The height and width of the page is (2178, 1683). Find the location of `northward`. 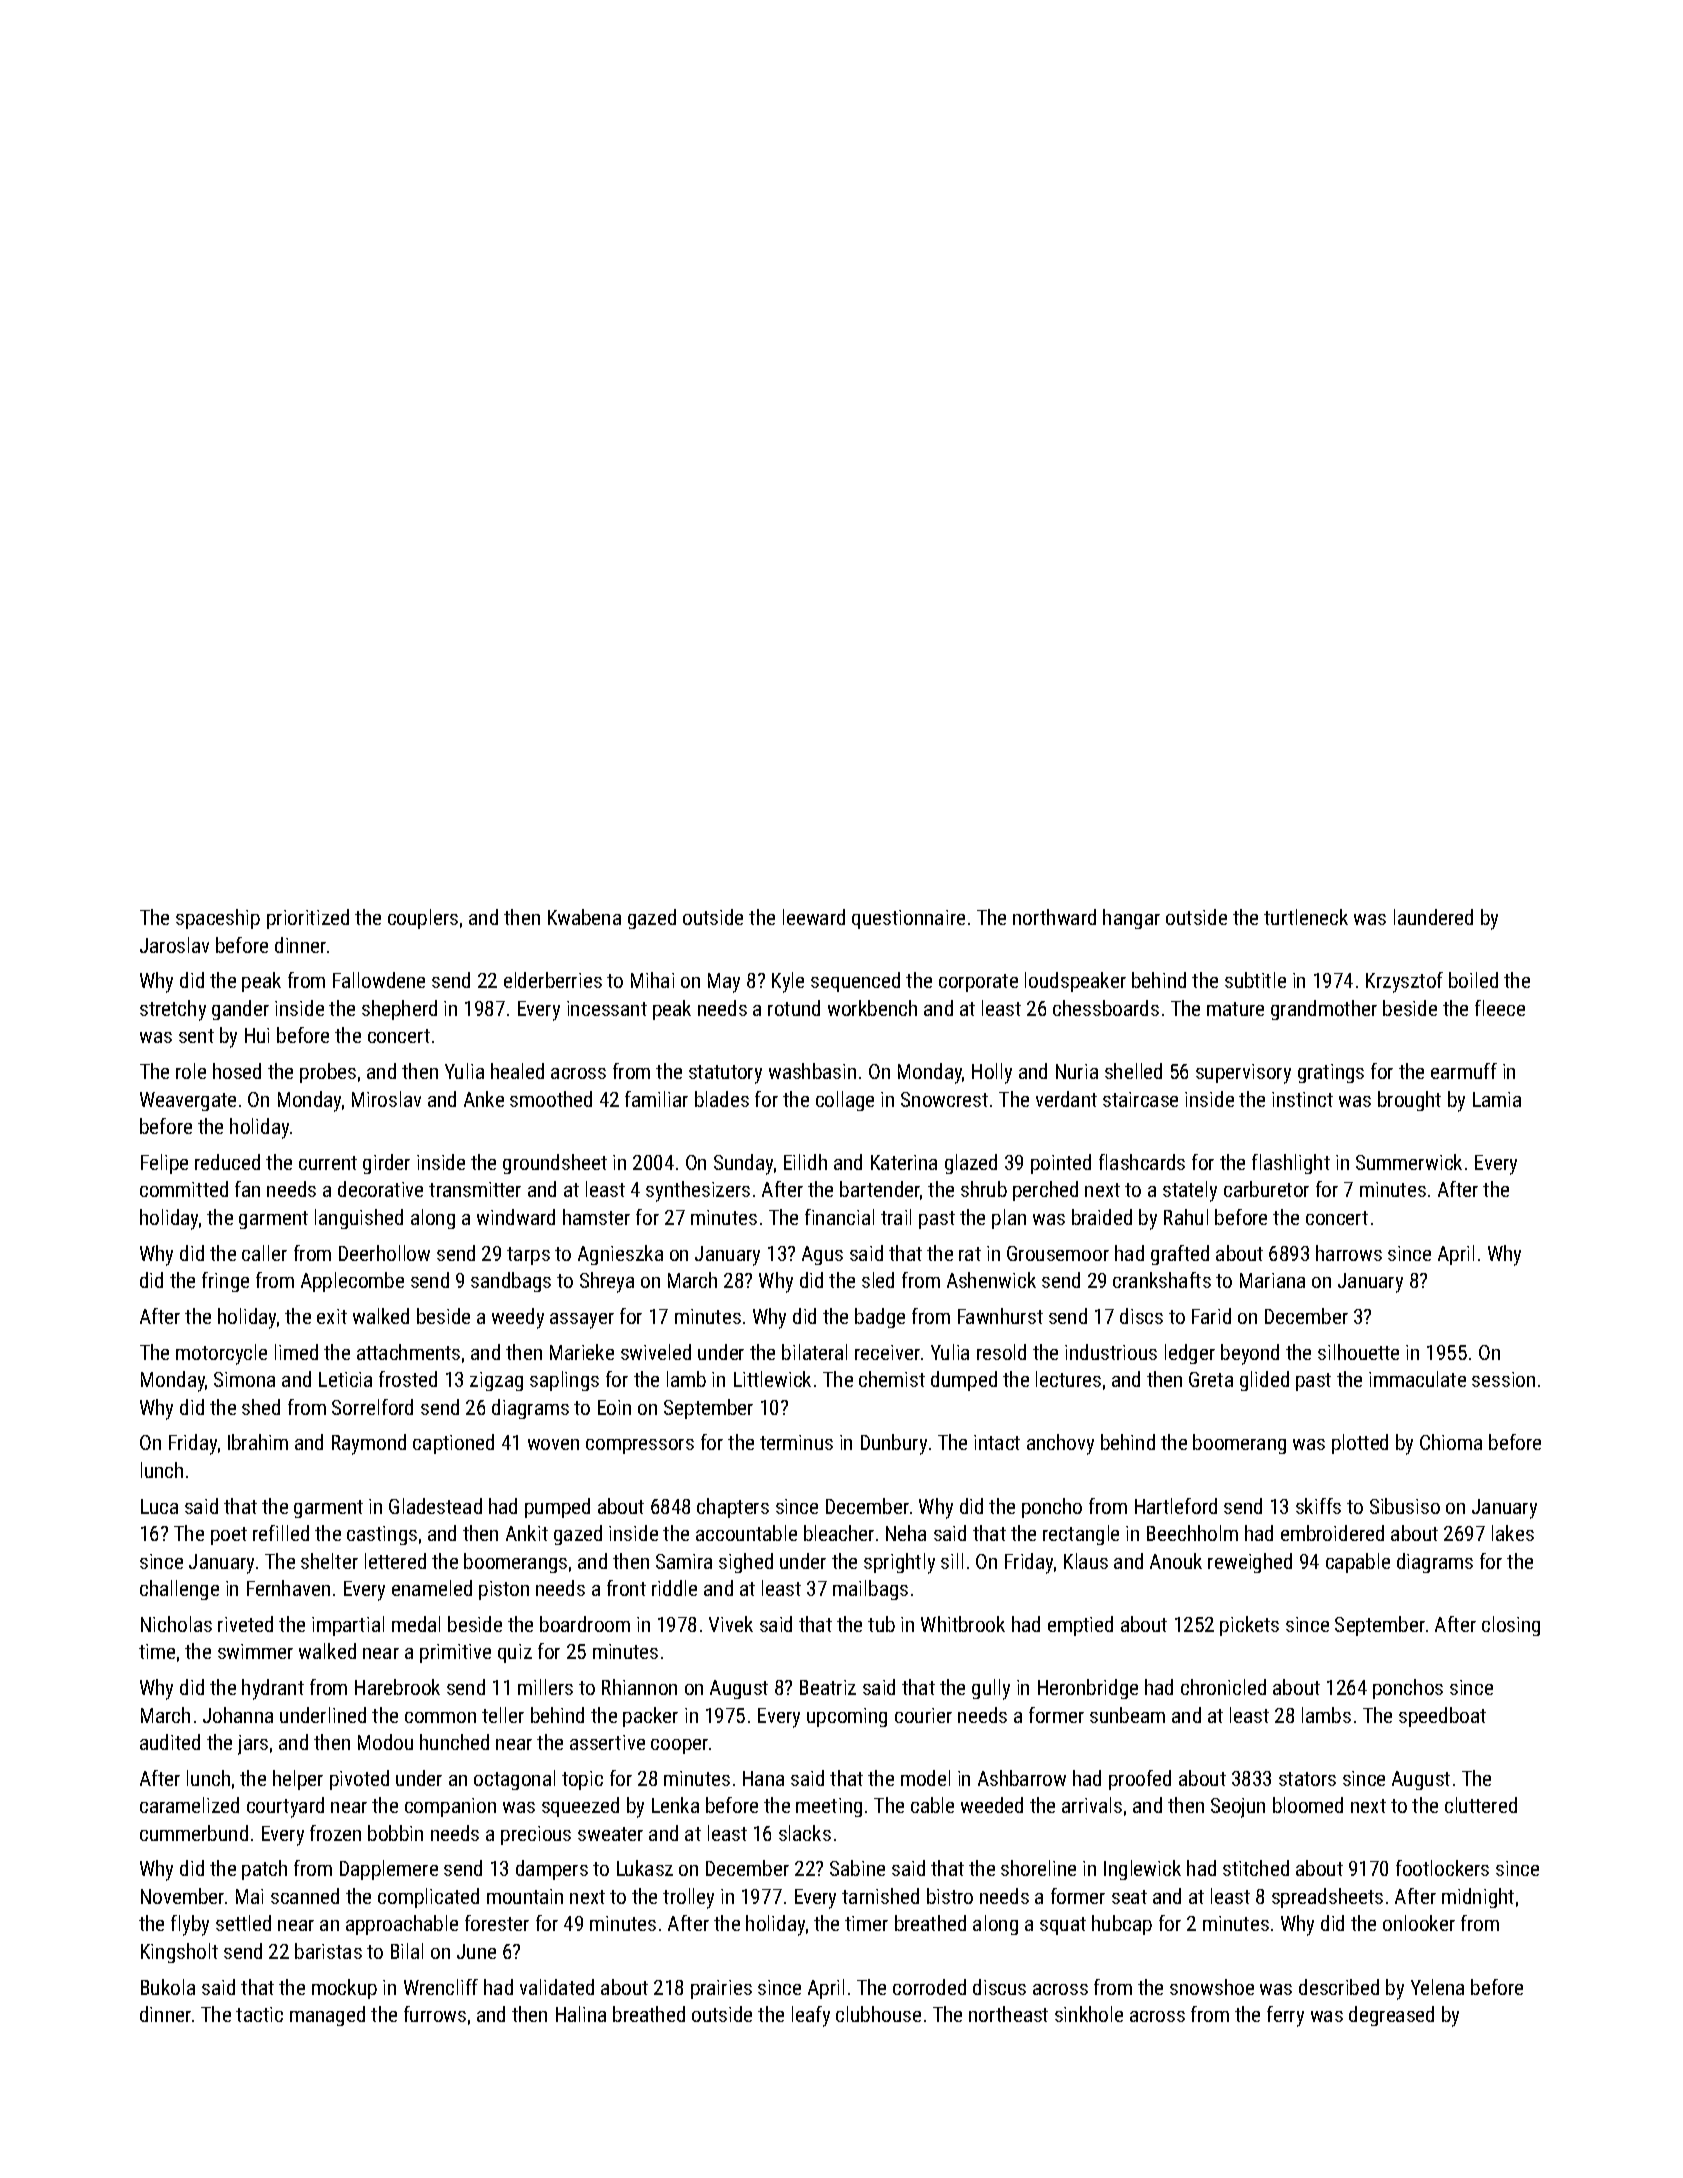

northward is located at coordinates (1054, 917).
